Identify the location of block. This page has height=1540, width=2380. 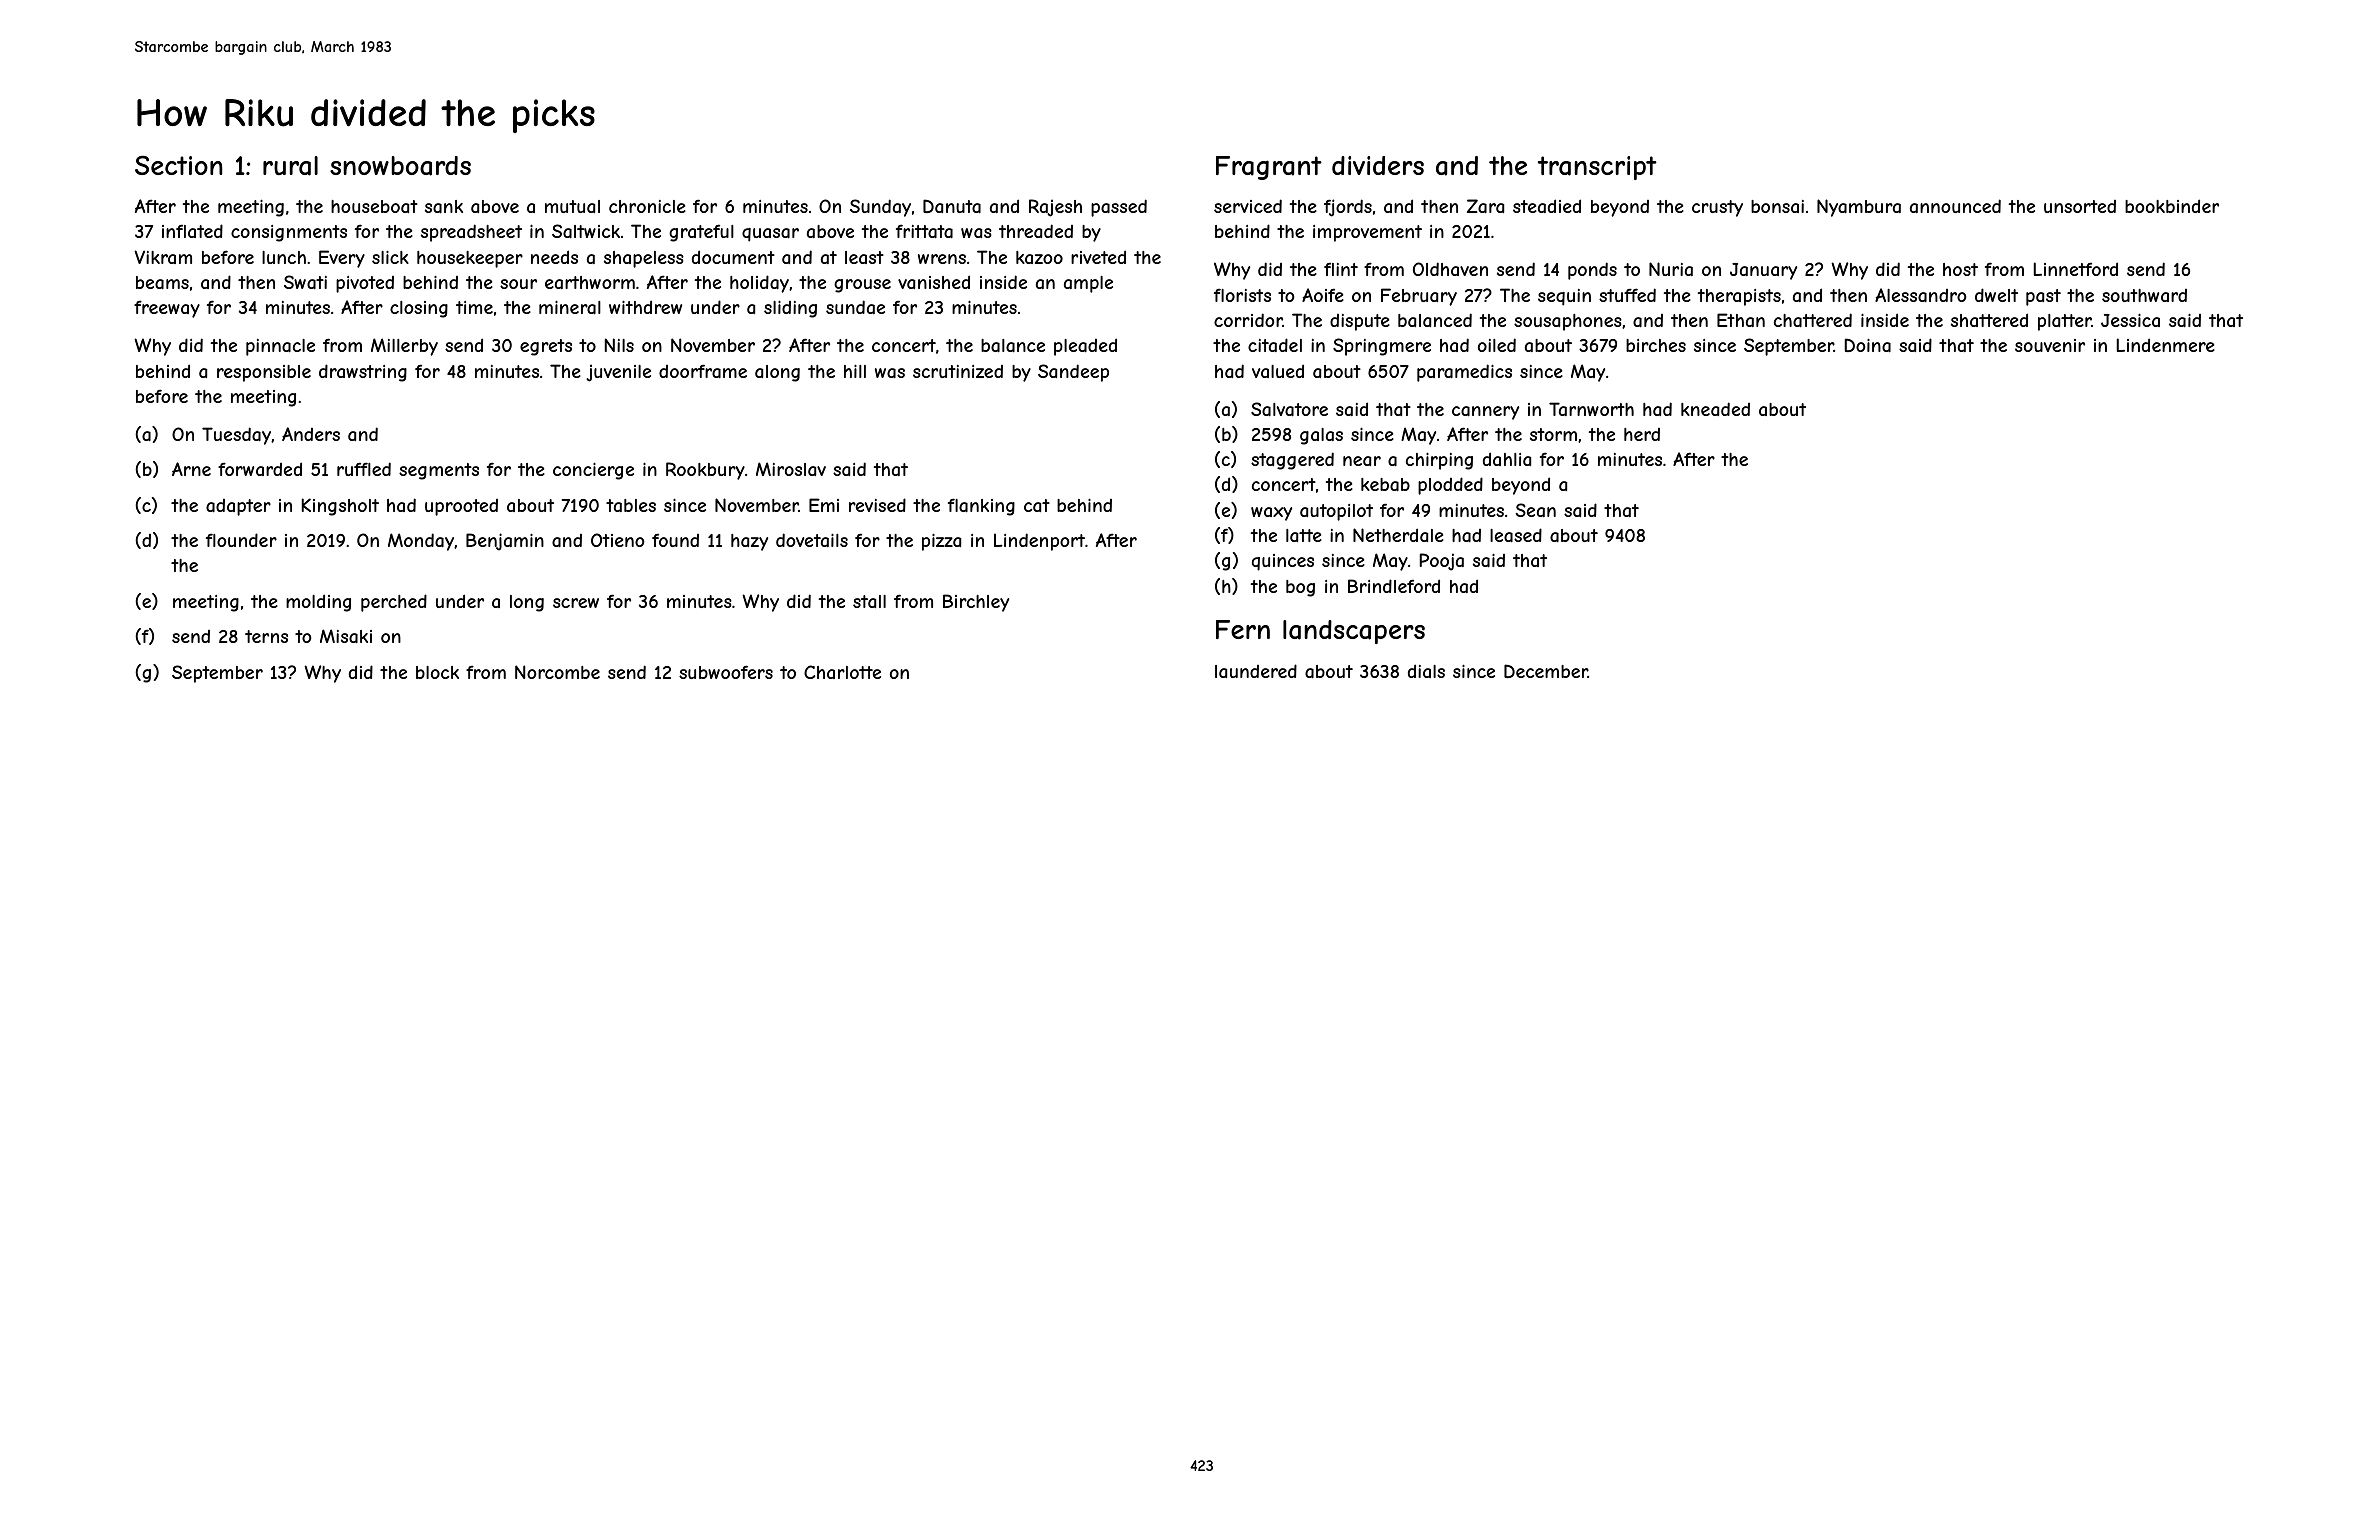
(437, 672).
